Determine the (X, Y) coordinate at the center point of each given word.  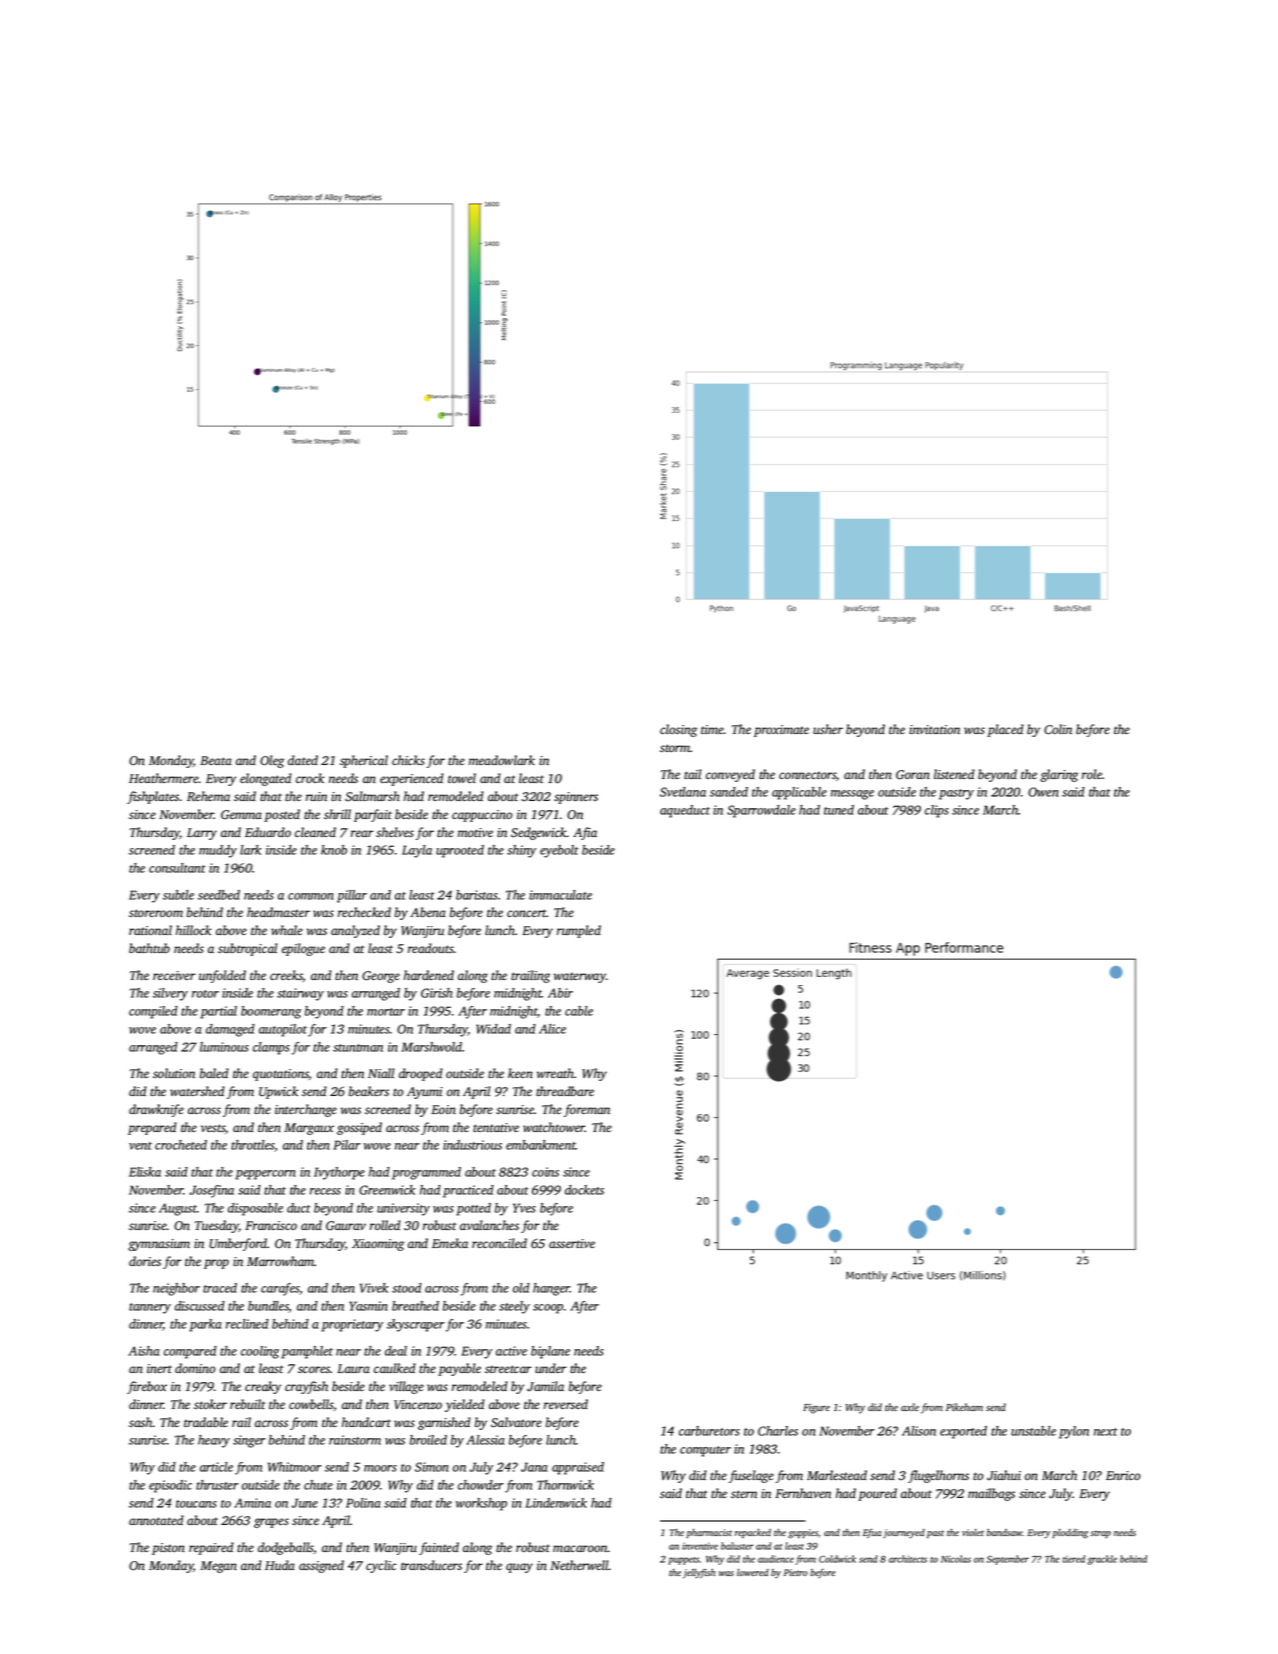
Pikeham (964, 1407)
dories (145, 1261)
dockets (584, 1190)
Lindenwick (556, 1503)
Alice (552, 1029)
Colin (1058, 729)
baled (214, 1073)
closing (678, 730)
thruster (217, 1485)
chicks (408, 760)
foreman (587, 1110)
